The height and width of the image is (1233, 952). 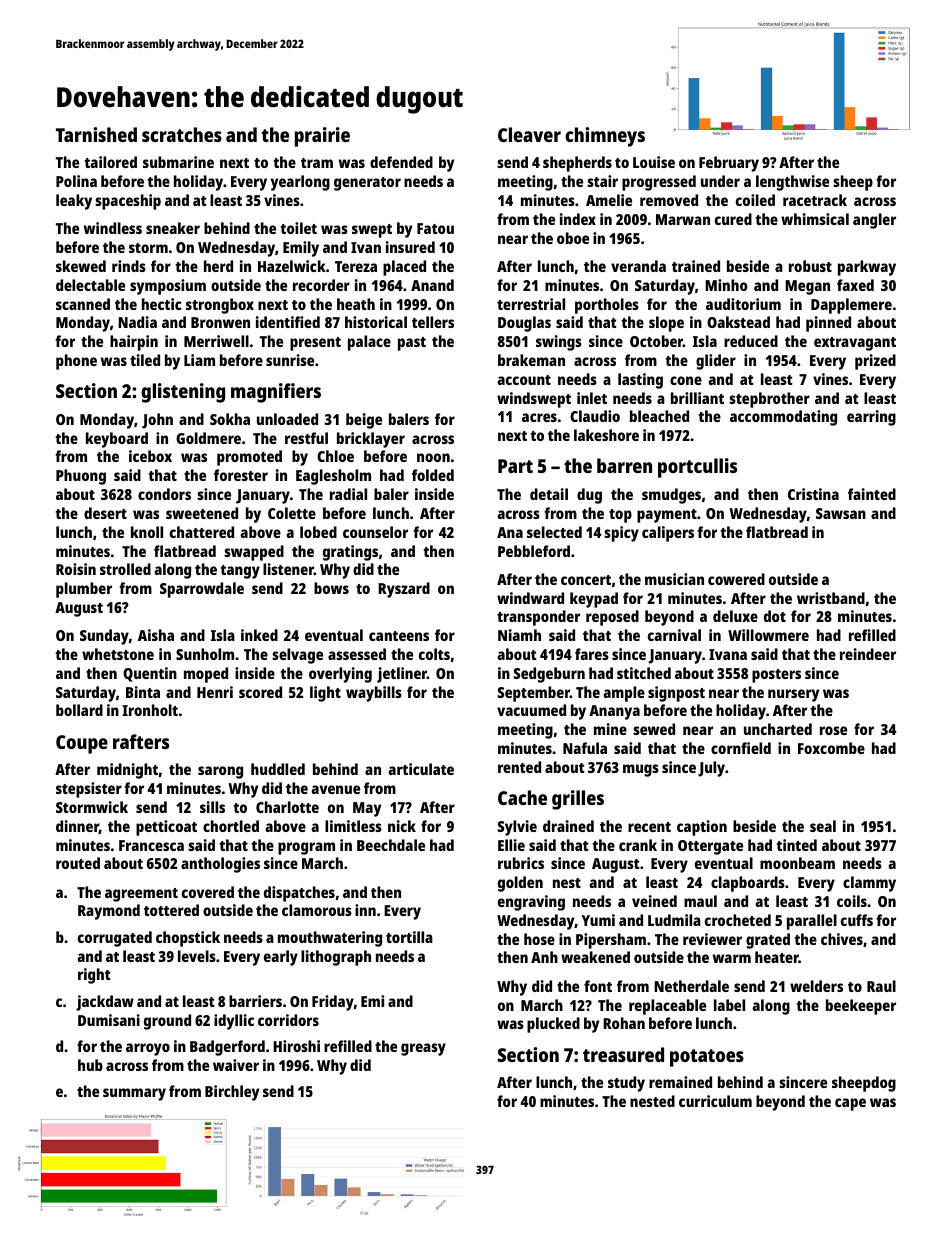 I want to click on Cleaver, so click(x=529, y=134).
